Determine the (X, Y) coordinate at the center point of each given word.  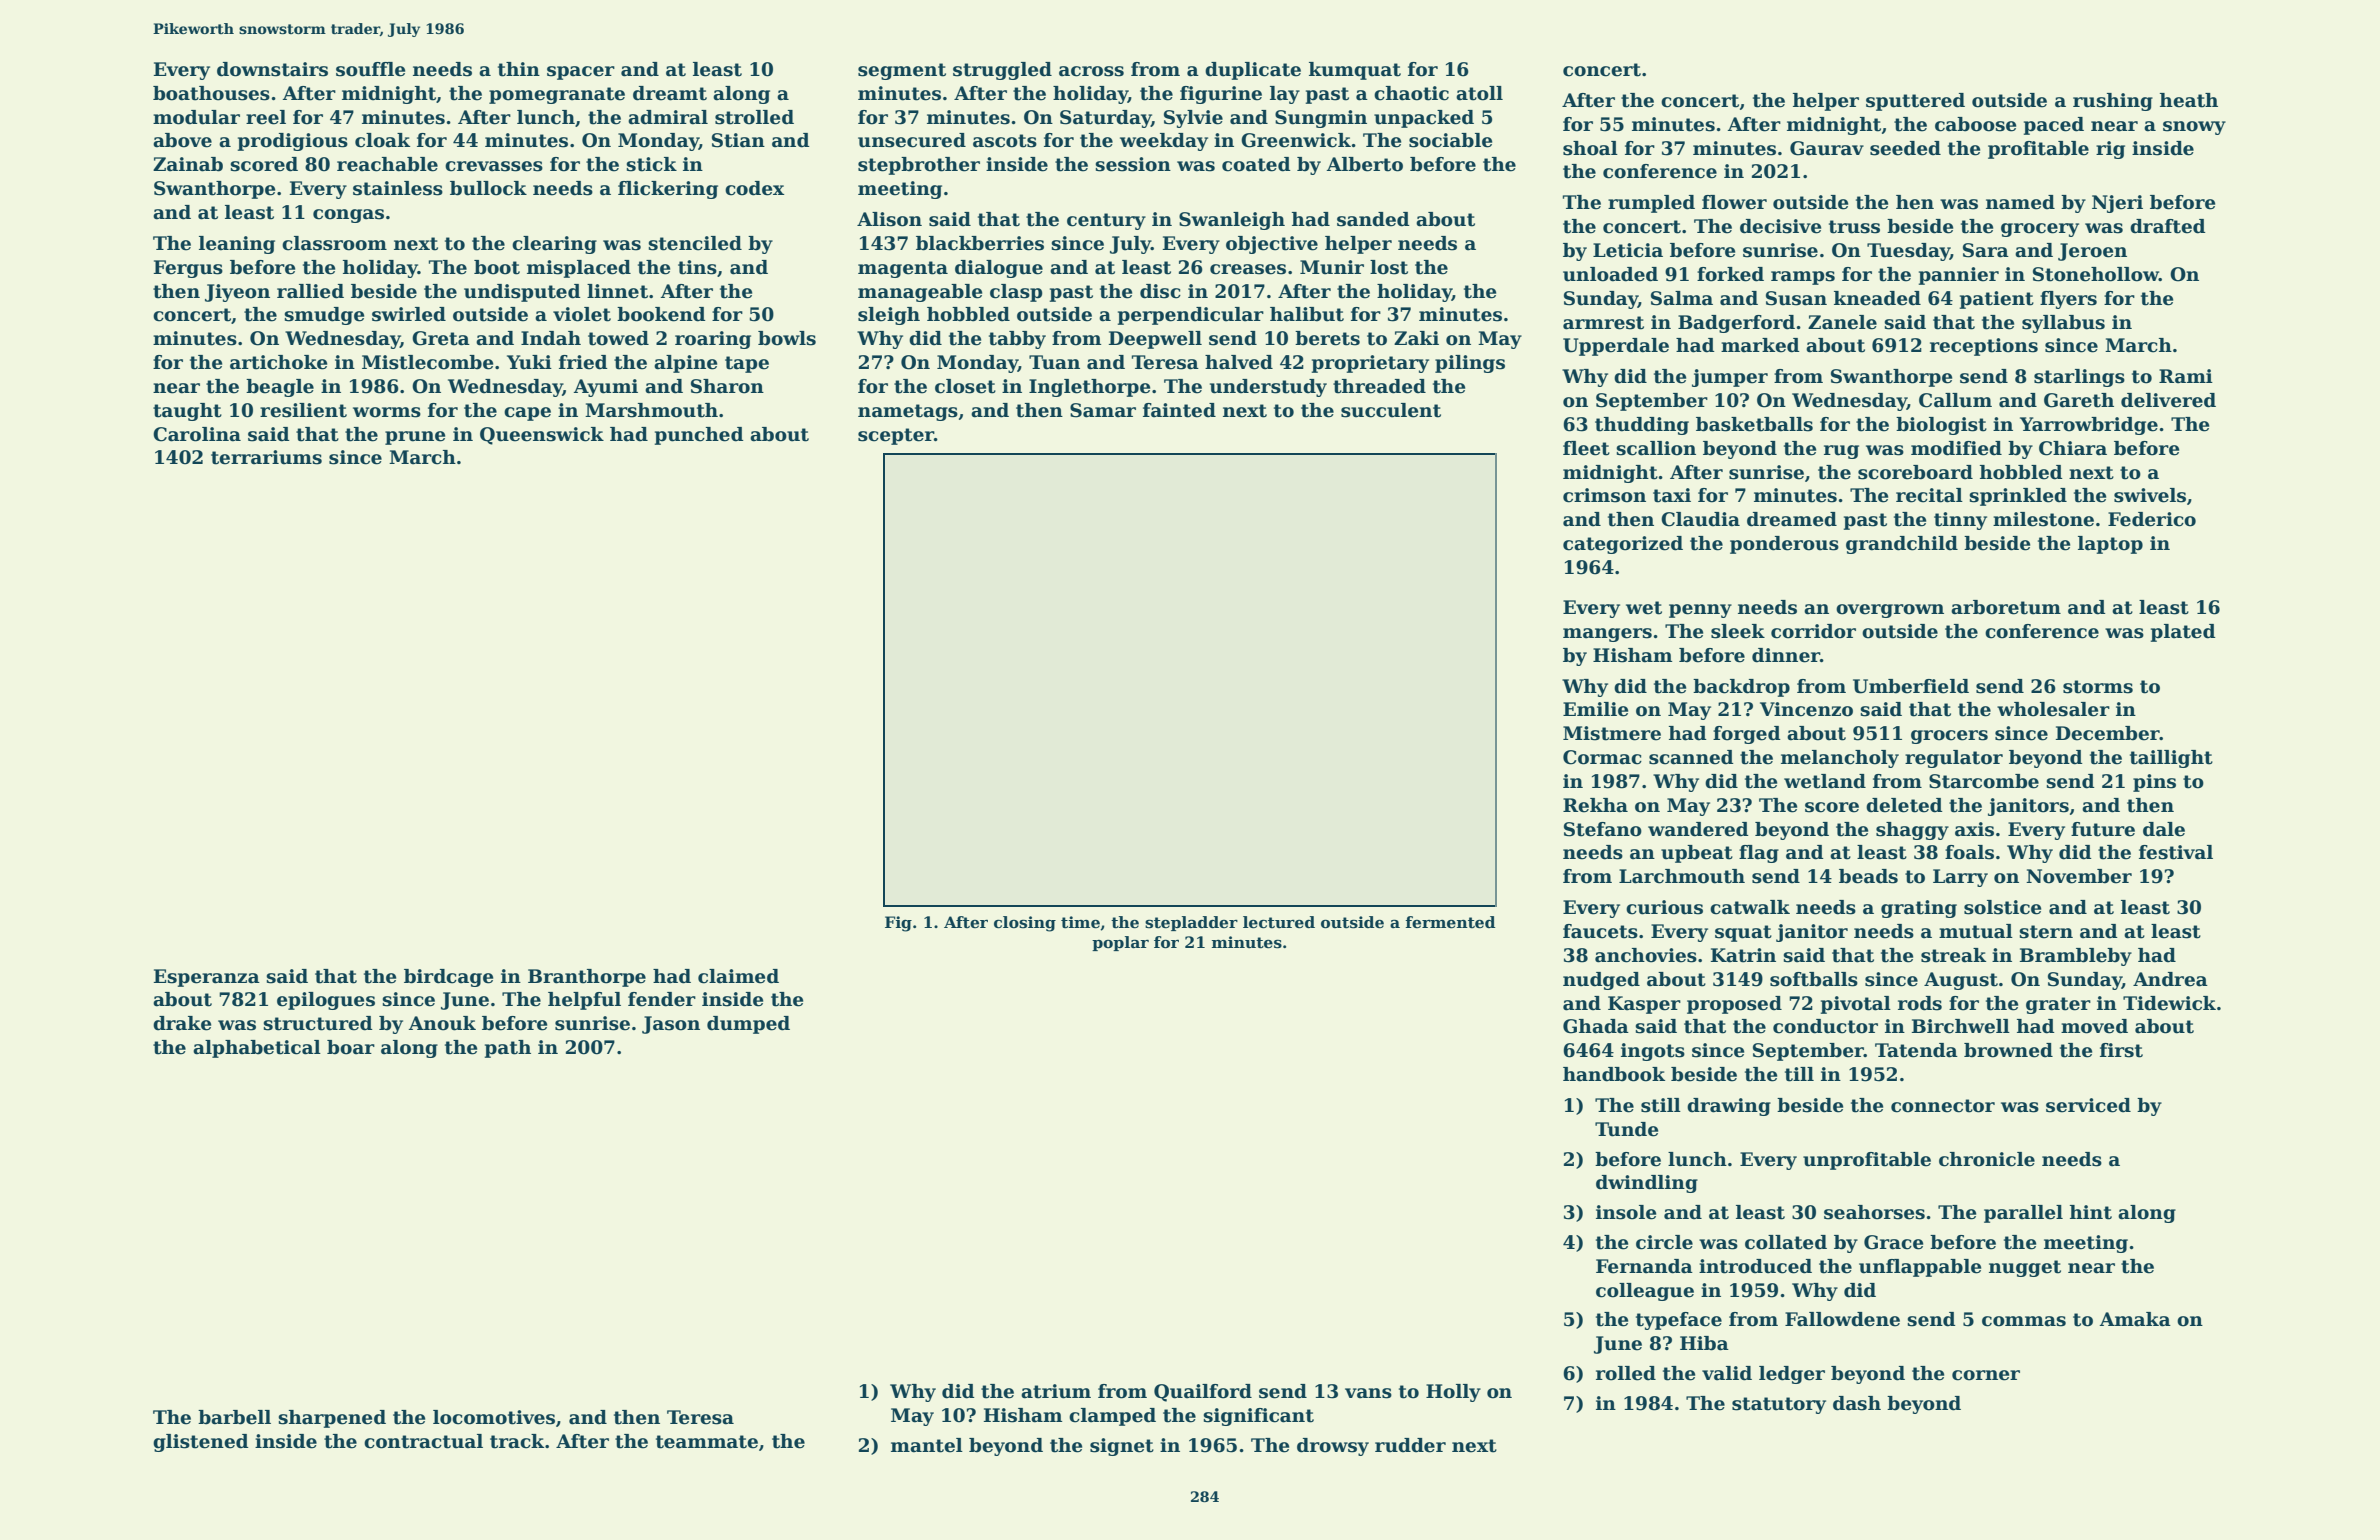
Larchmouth (1682, 876)
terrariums (266, 457)
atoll (1479, 93)
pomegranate (557, 95)
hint (2091, 1212)
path (508, 1049)
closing (1025, 924)
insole (1626, 1212)
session (1133, 164)
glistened (201, 1443)
